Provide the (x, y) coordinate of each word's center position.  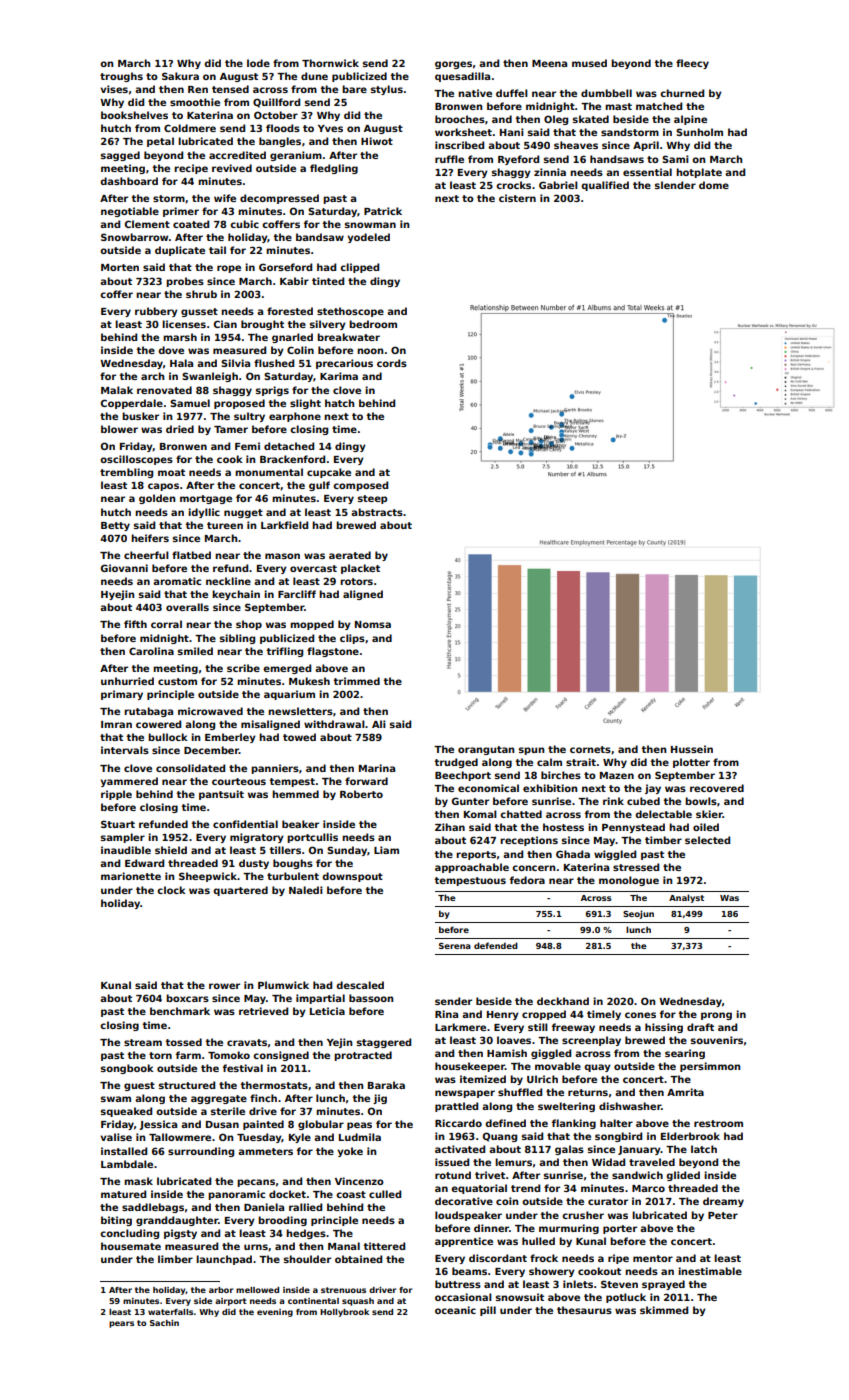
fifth (135, 624)
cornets (590, 749)
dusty (254, 864)
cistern (517, 198)
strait (581, 762)
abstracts (377, 512)
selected (707, 840)
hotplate (699, 173)
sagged (120, 156)
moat (171, 472)
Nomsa (373, 624)
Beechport (463, 776)
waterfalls (170, 1312)
